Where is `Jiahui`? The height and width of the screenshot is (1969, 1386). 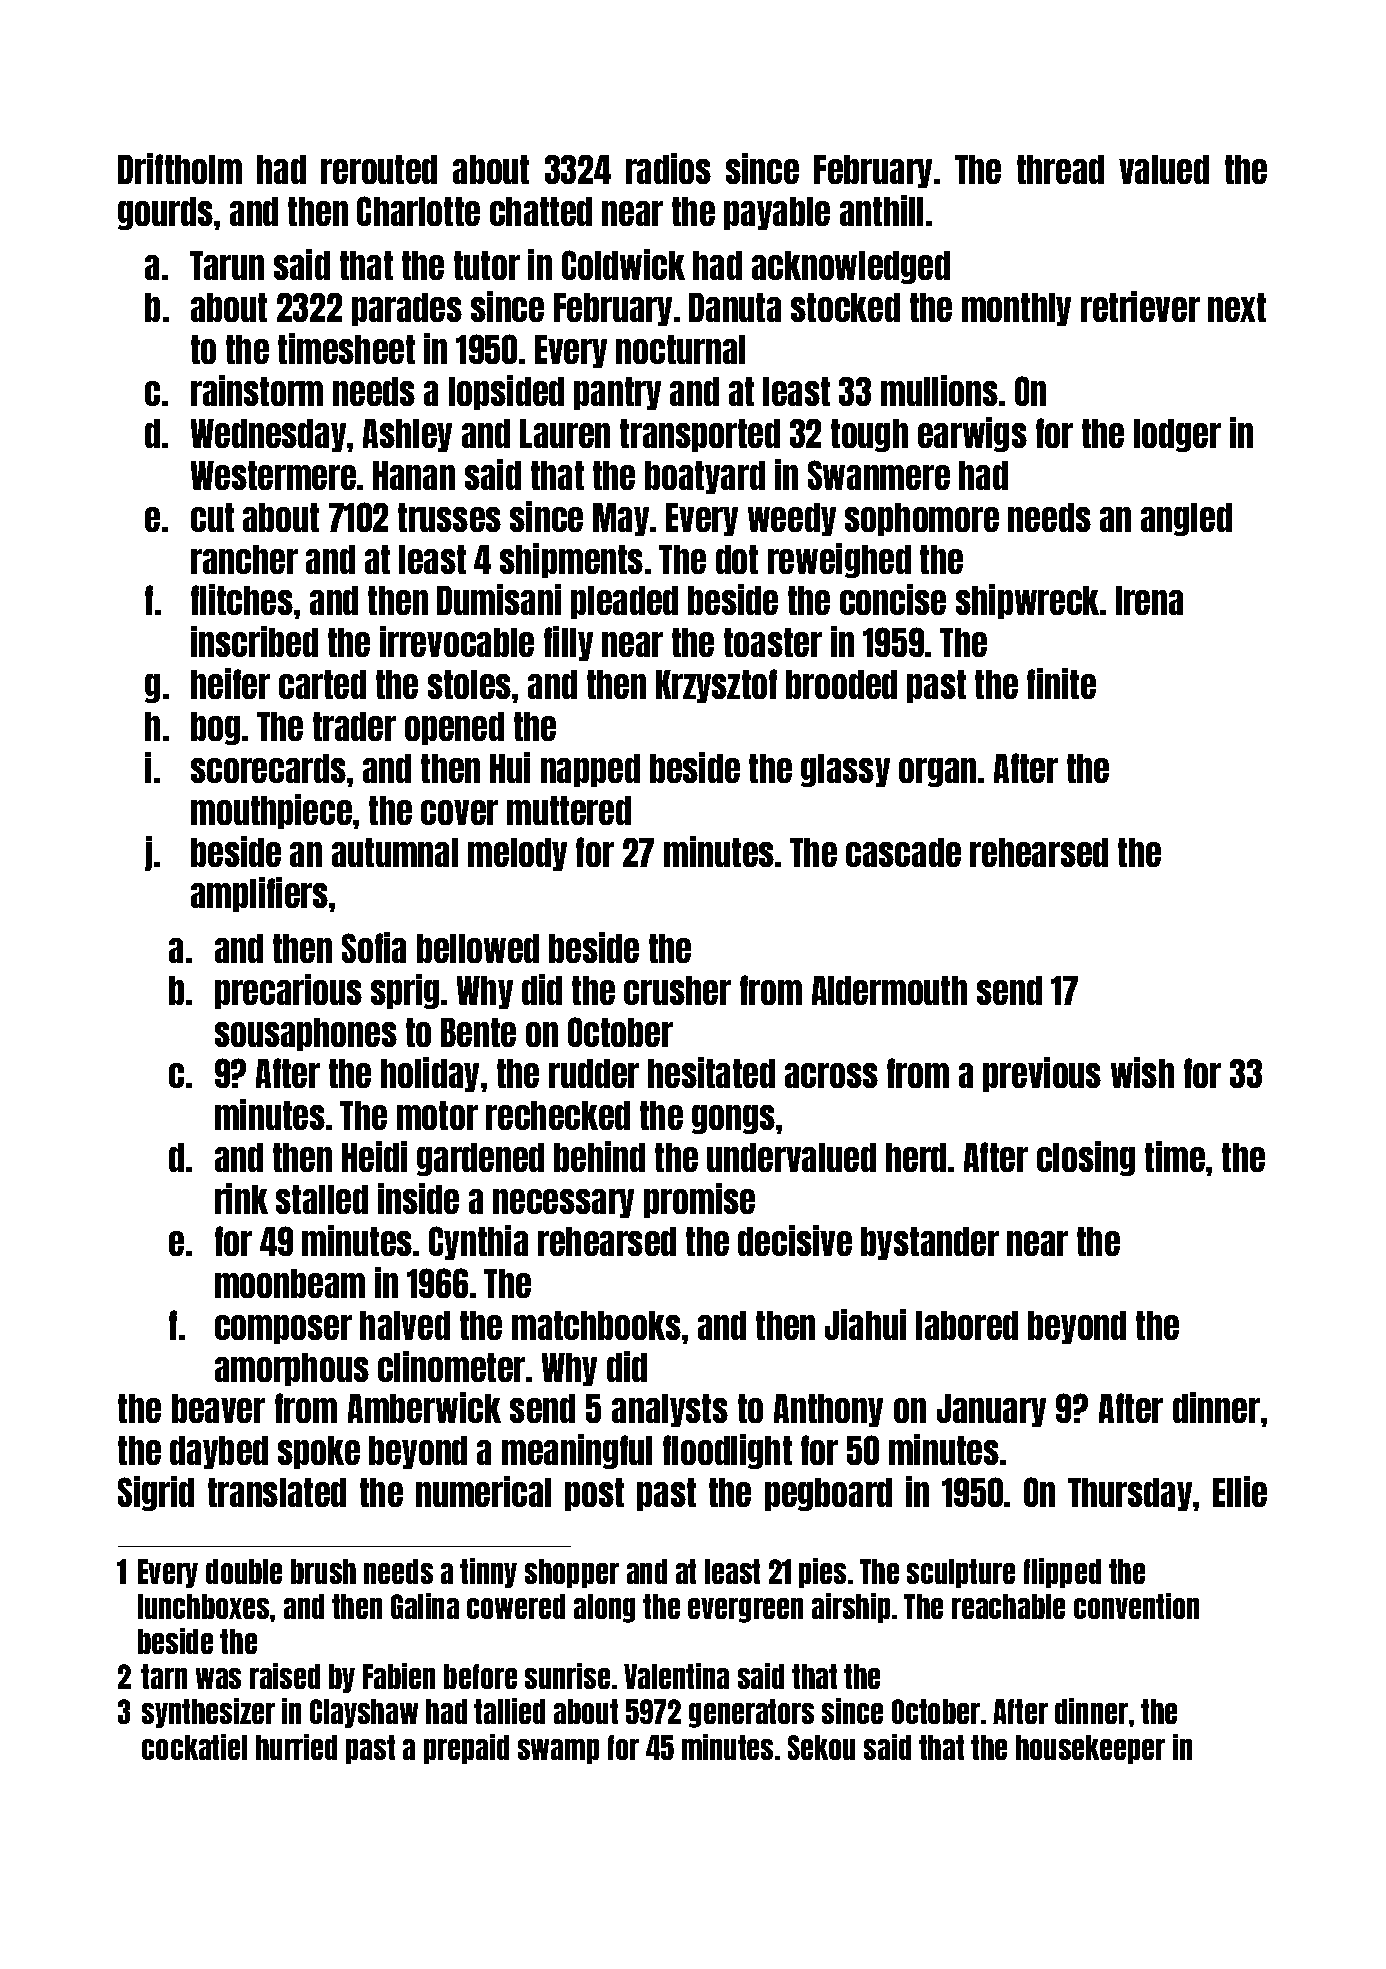 Jiahui is located at coordinates (865, 1324).
